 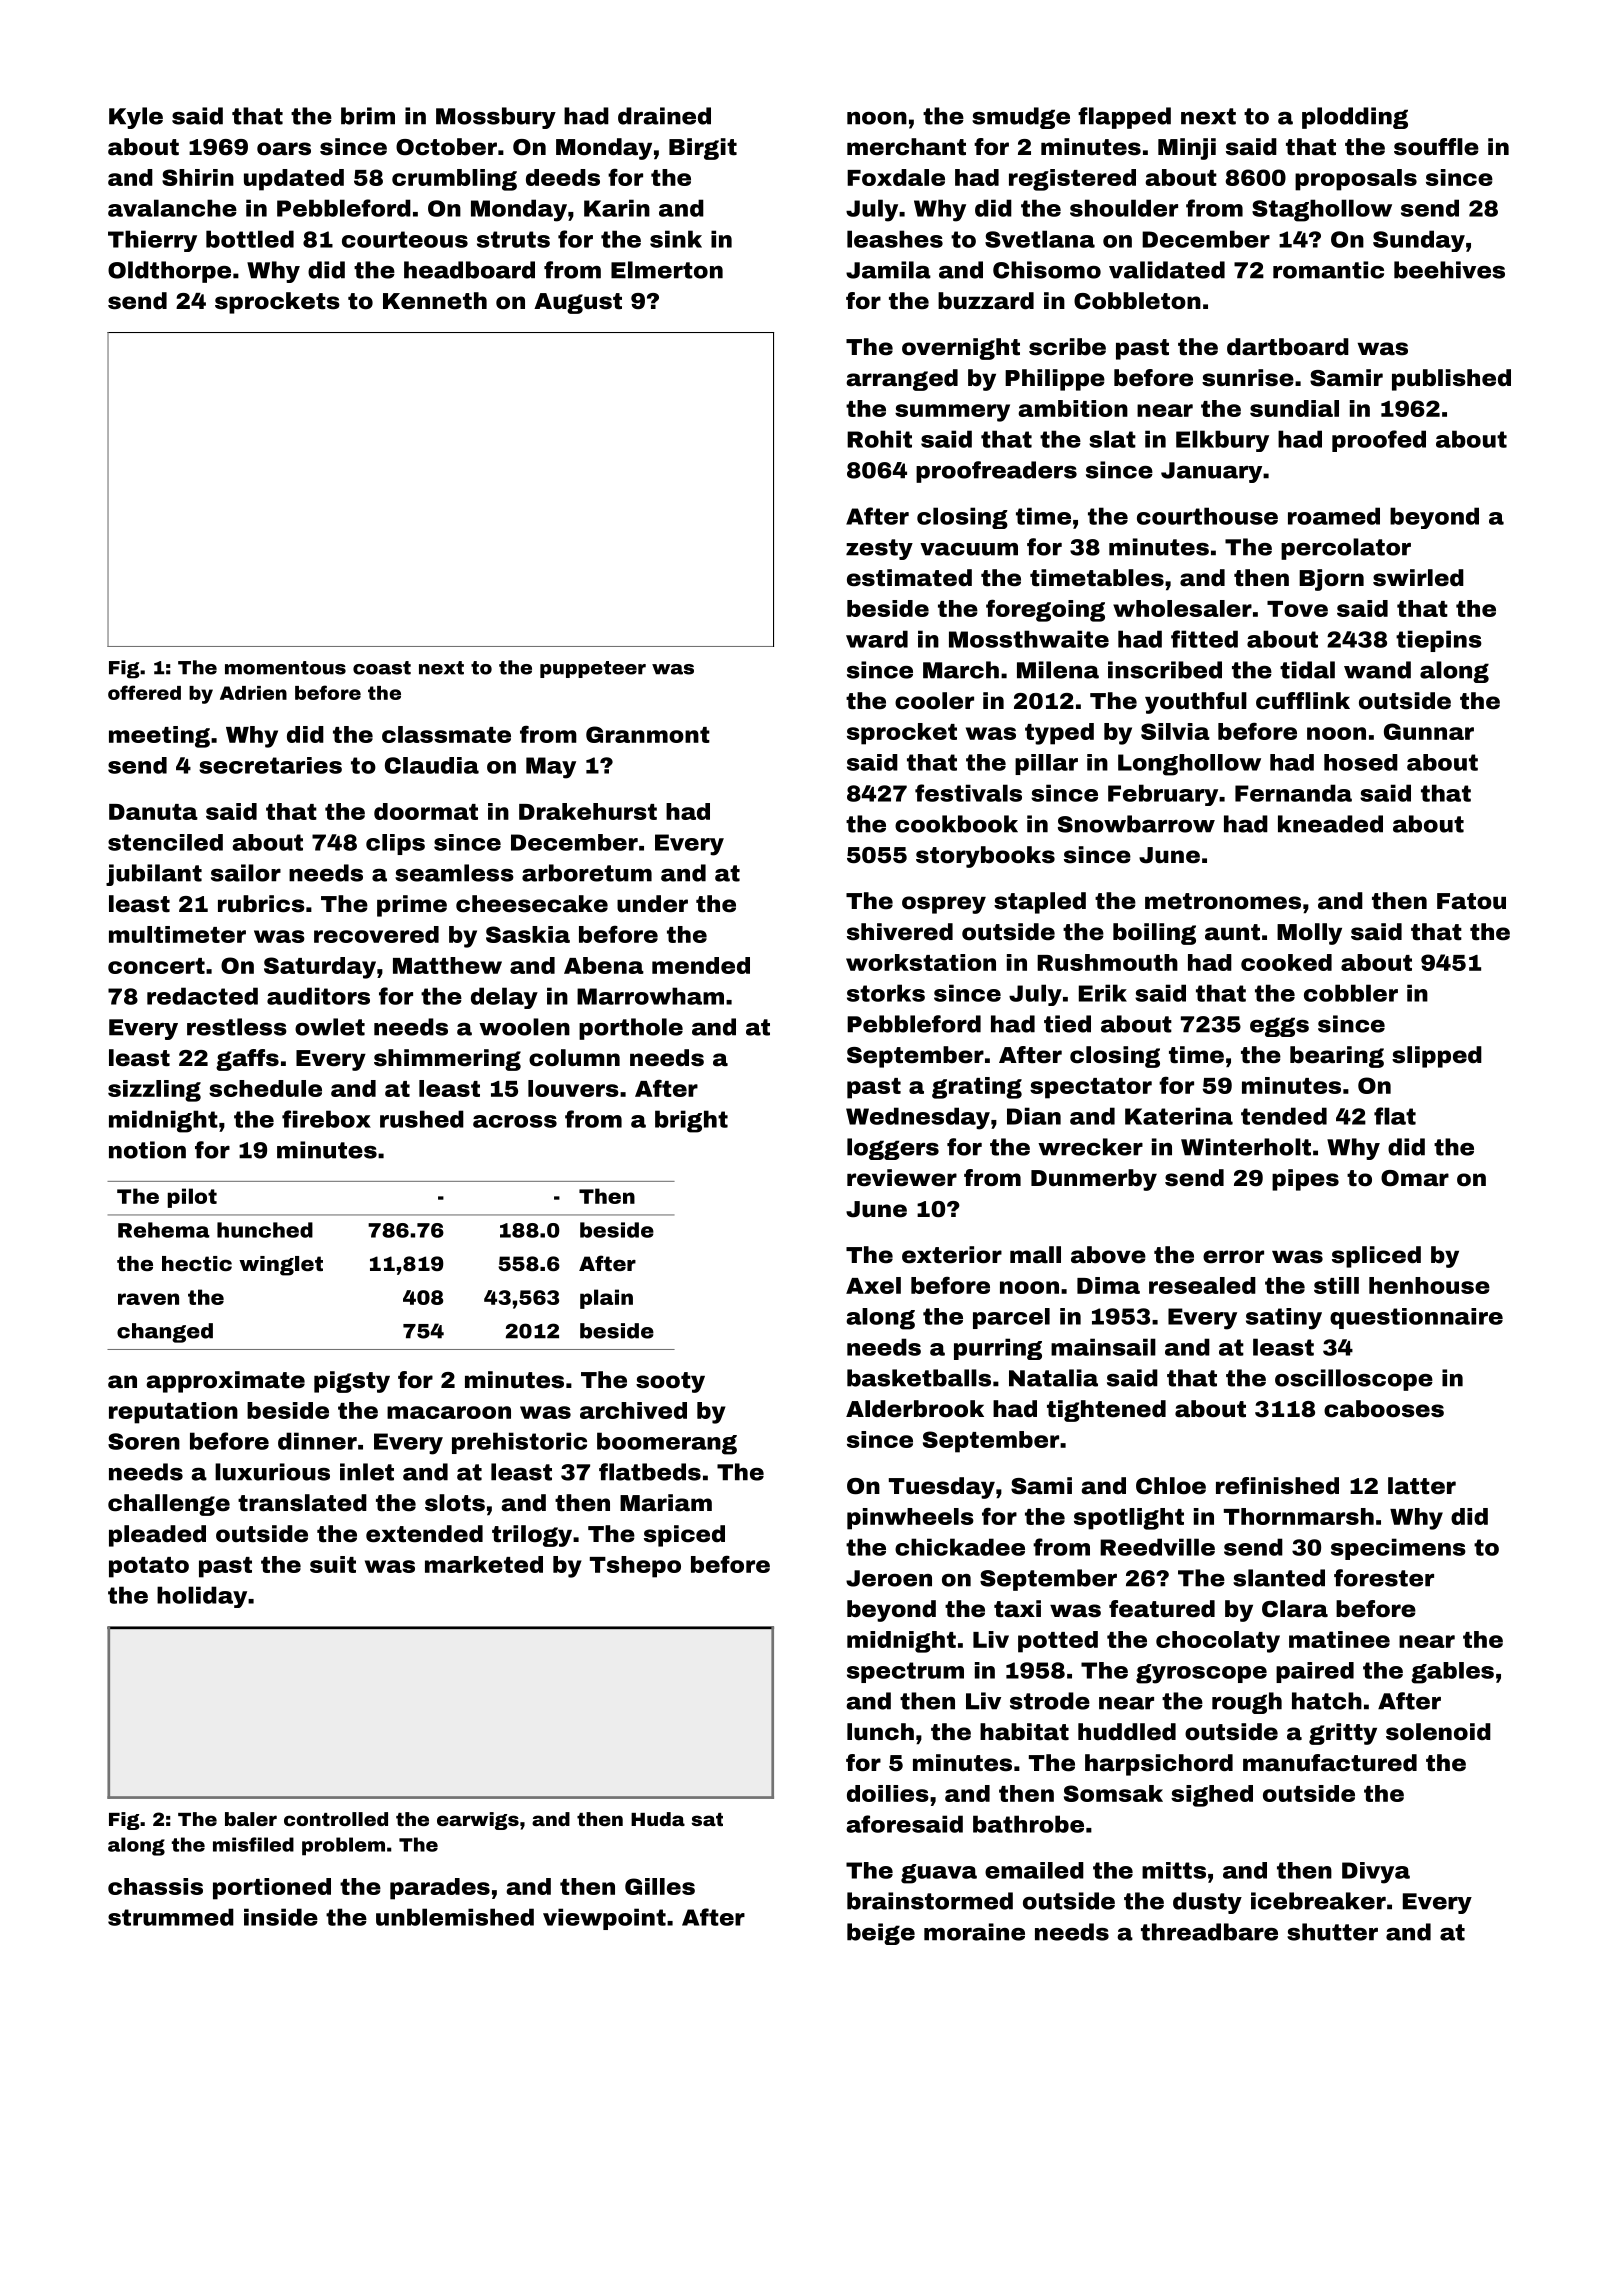 What do you see at coordinates (921, 962) in the screenshot?
I see `workstation` at bounding box center [921, 962].
